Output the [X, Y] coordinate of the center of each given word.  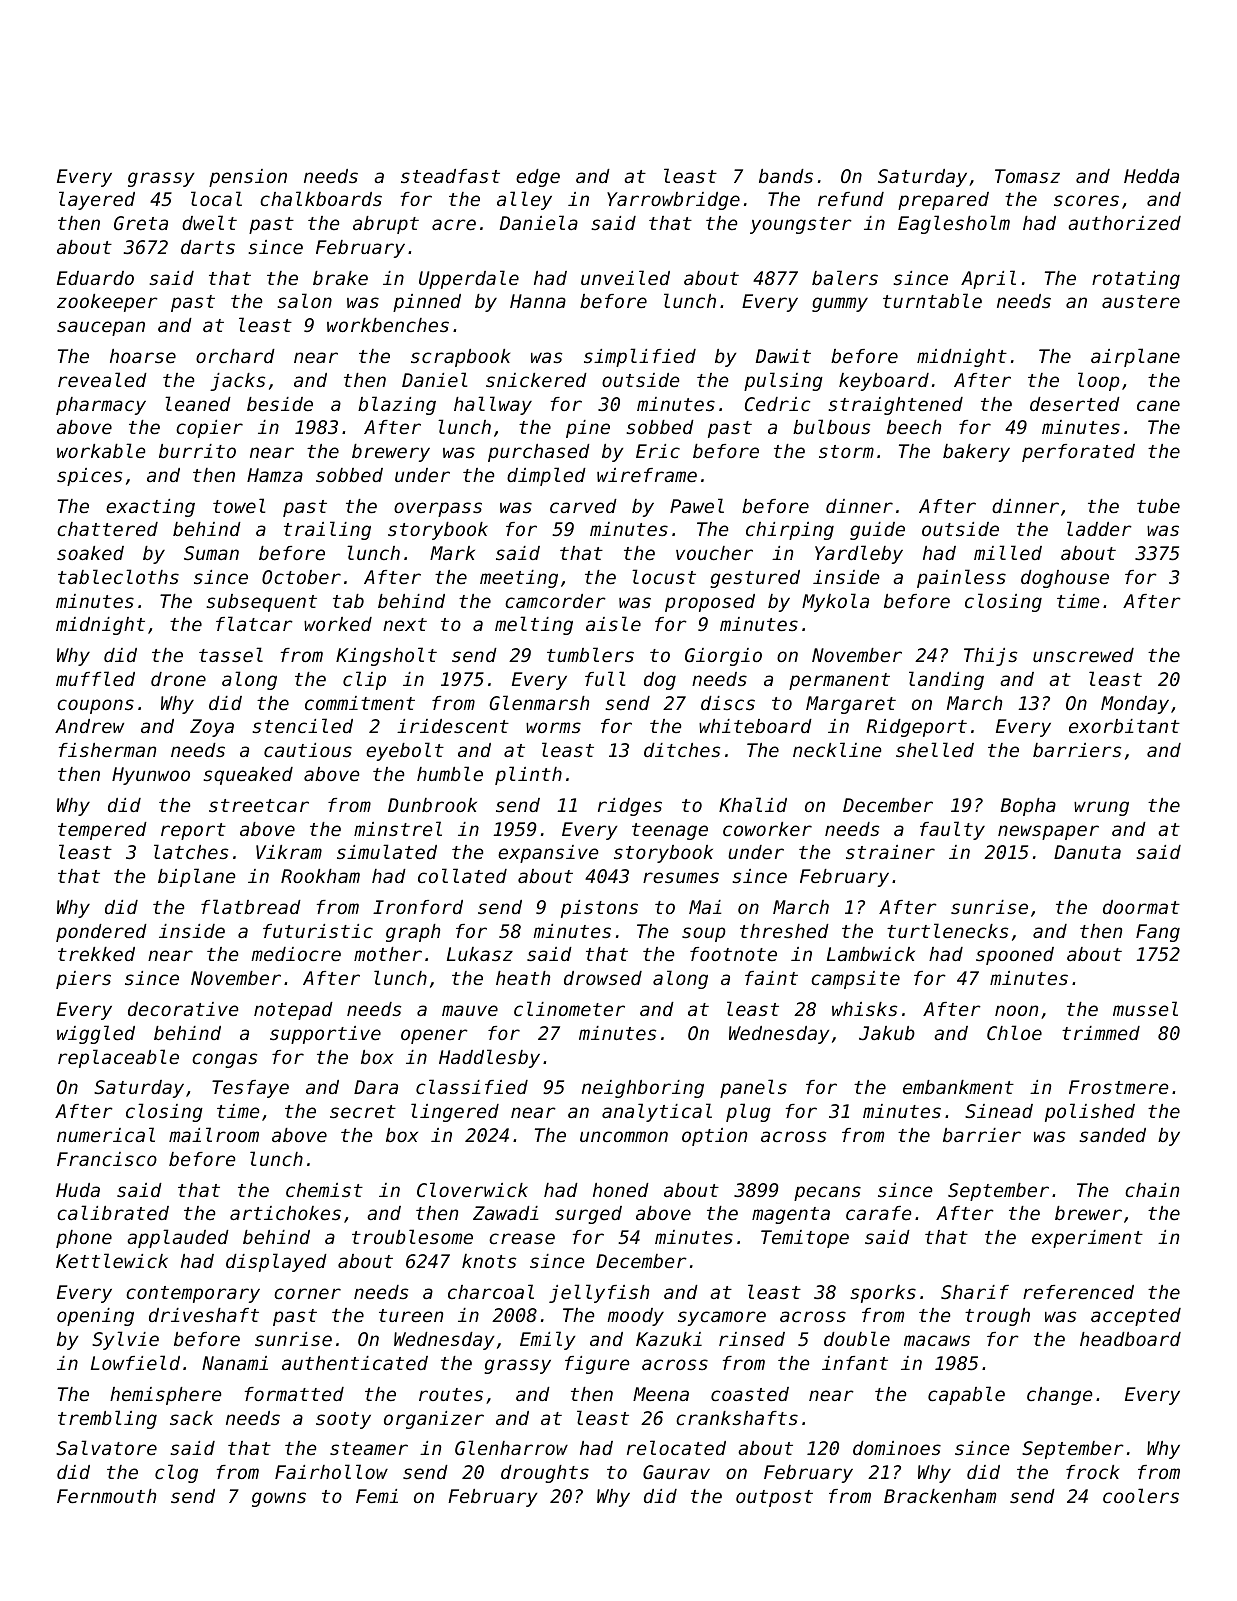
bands [786, 176]
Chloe [1014, 1032]
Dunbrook [432, 805]
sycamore [722, 1318]
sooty [343, 1420]
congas [224, 1060]
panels [753, 1088]
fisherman [107, 750]
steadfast [450, 176]
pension [248, 178]
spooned [1015, 956]
